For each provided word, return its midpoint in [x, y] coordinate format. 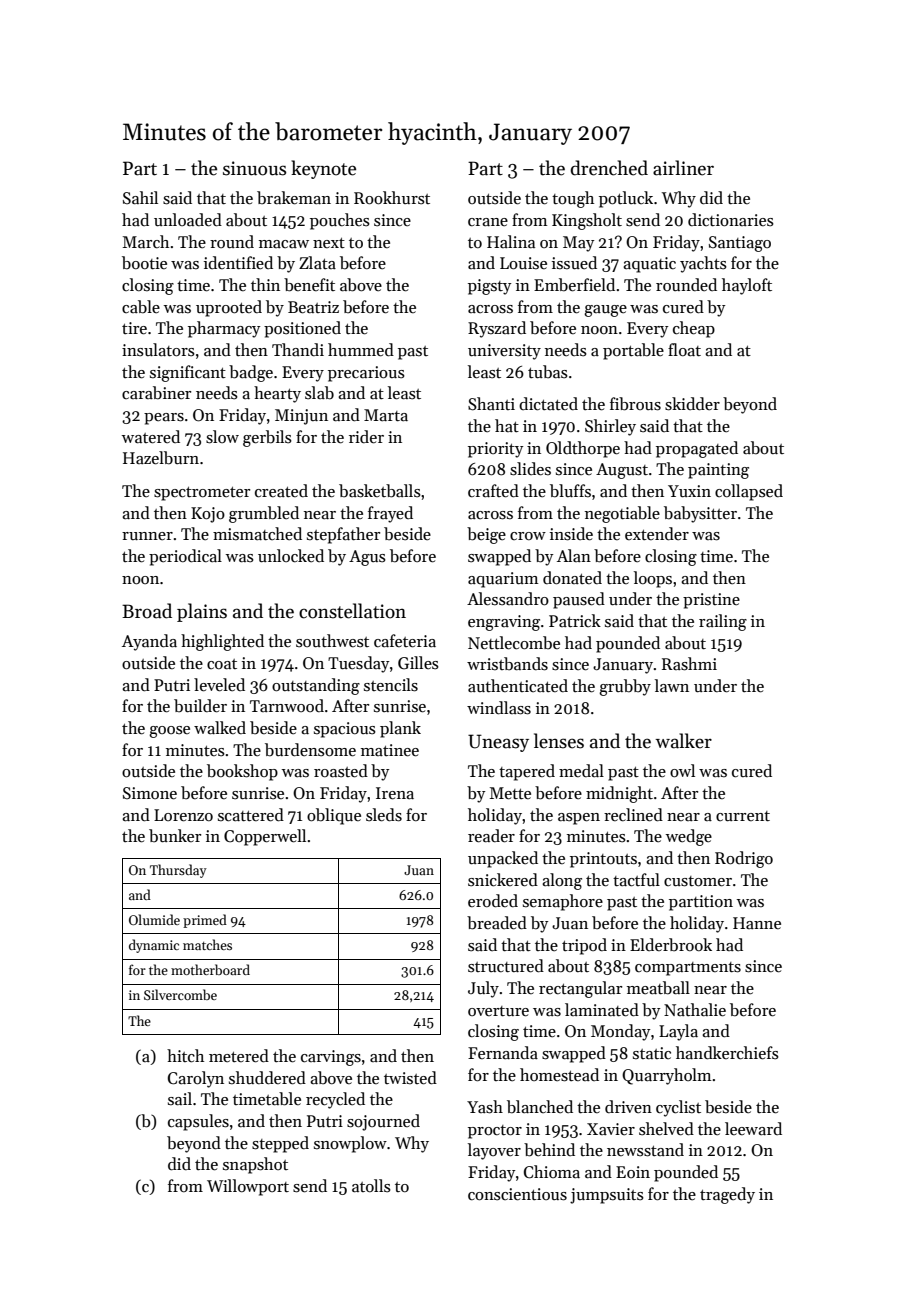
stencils [391, 685]
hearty [277, 394]
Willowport [248, 1187]
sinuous [254, 168]
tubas [548, 372]
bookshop [242, 772]
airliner [683, 168]
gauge [605, 311]
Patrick [575, 620]
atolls [371, 1186]
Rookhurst [392, 198]
